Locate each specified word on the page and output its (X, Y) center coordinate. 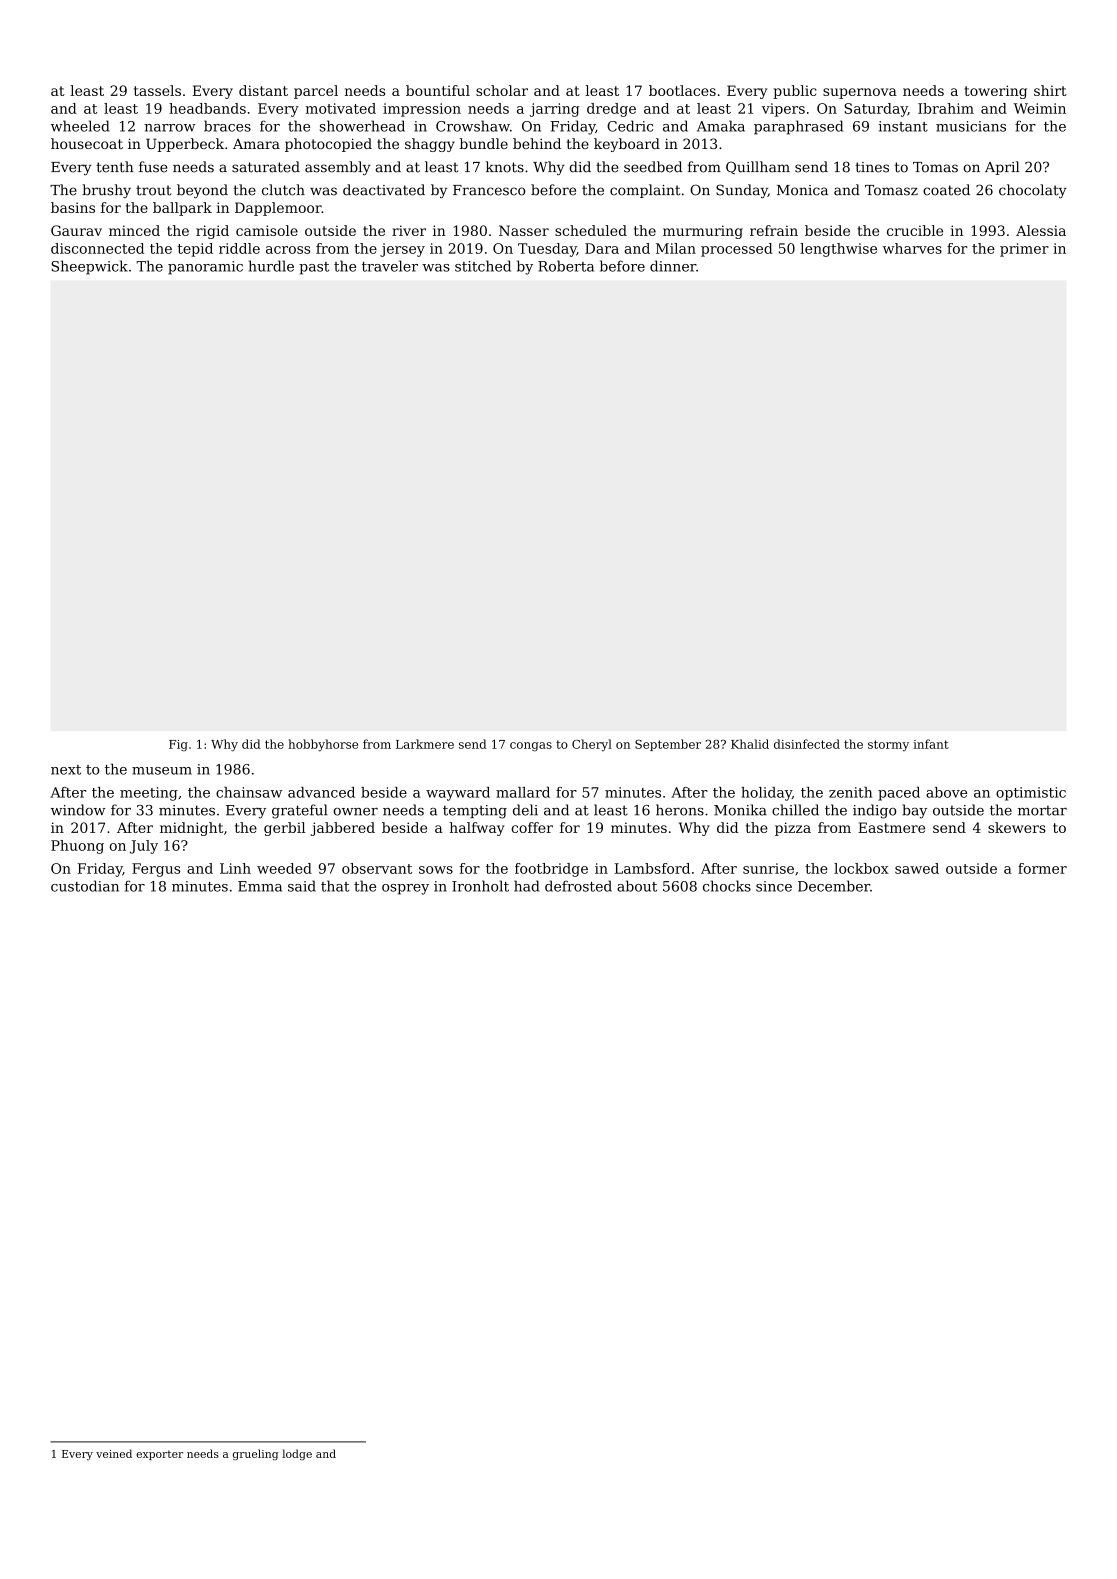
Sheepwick (89, 267)
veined (114, 1453)
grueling (255, 1455)
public (794, 92)
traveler (390, 266)
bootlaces (682, 90)
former (1042, 868)
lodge (297, 1454)
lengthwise (838, 250)
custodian (85, 886)
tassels (157, 90)
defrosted (578, 886)
